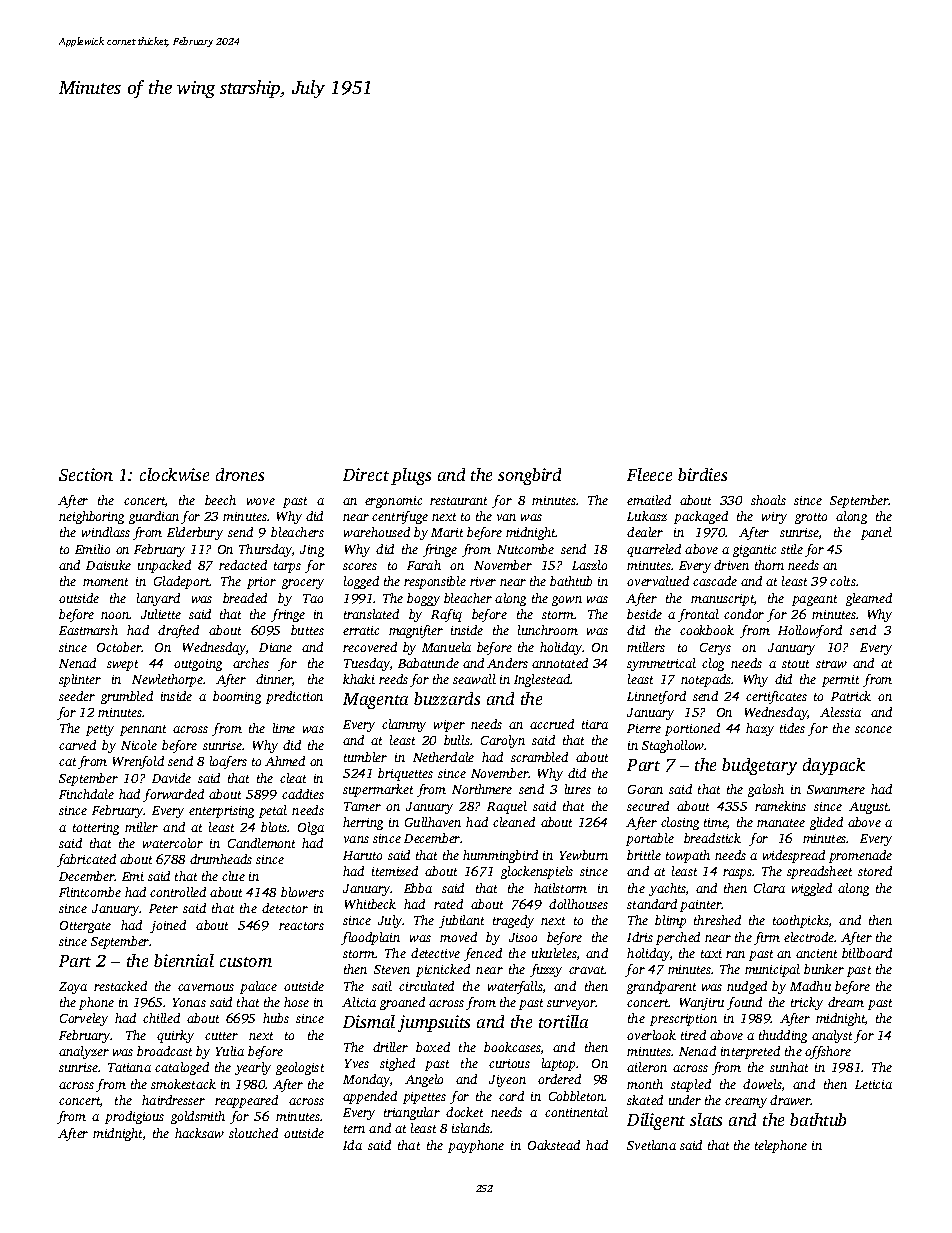 The width and height of the screenshot is (952, 1233). What do you see at coordinates (812, 889) in the screenshot?
I see `wiggled` at bounding box center [812, 889].
